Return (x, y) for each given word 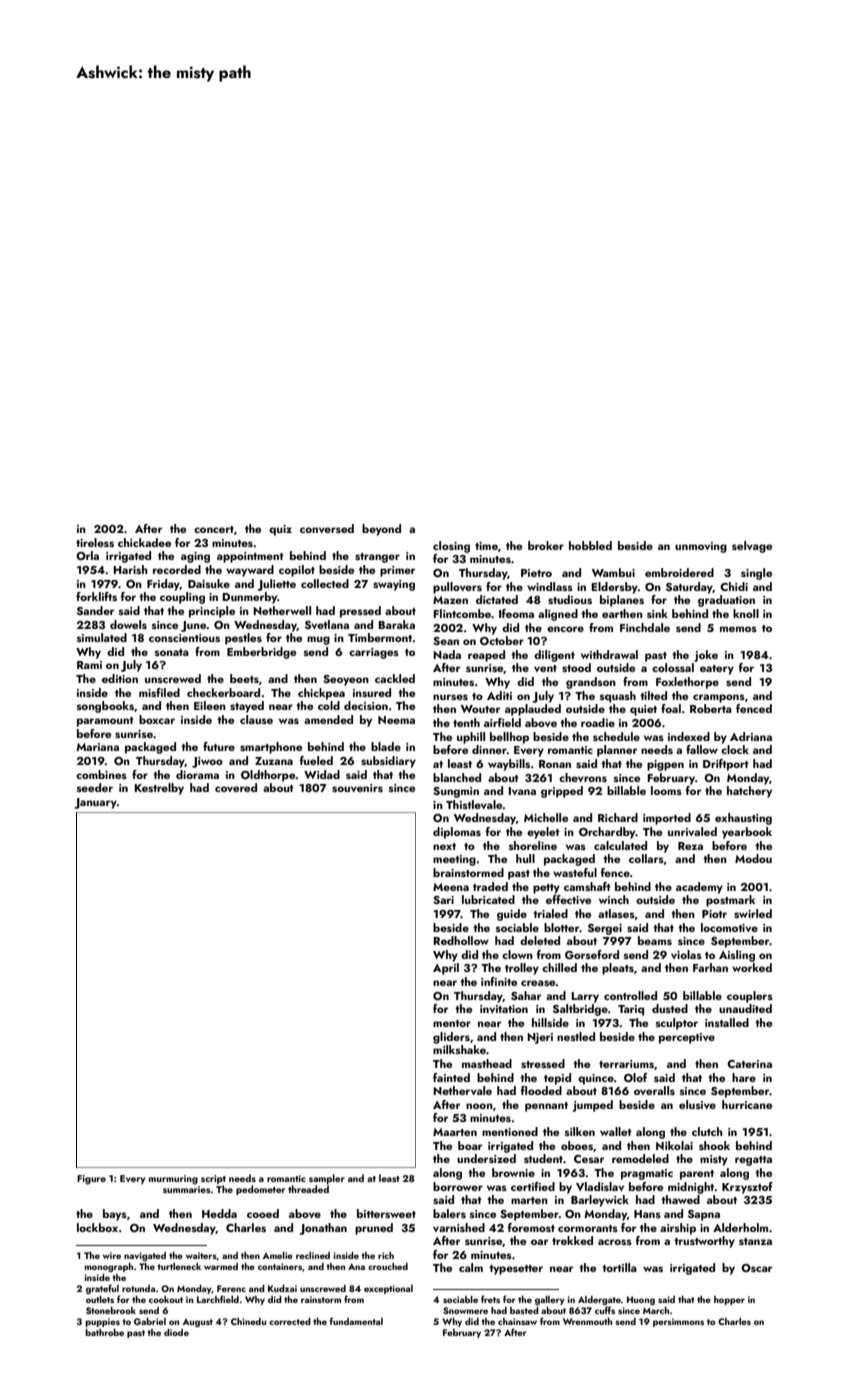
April (446, 969)
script (213, 1179)
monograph (109, 1267)
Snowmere (465, 1310)
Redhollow (461, 940)
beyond (381, 530)
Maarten (455, 1132)
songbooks (105, 707)
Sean (446, 641)
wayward (250, 571)
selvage (752, 547)
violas (686, 954)
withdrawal (609, 654)
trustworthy (704, 1242)
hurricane (747, 1104)
